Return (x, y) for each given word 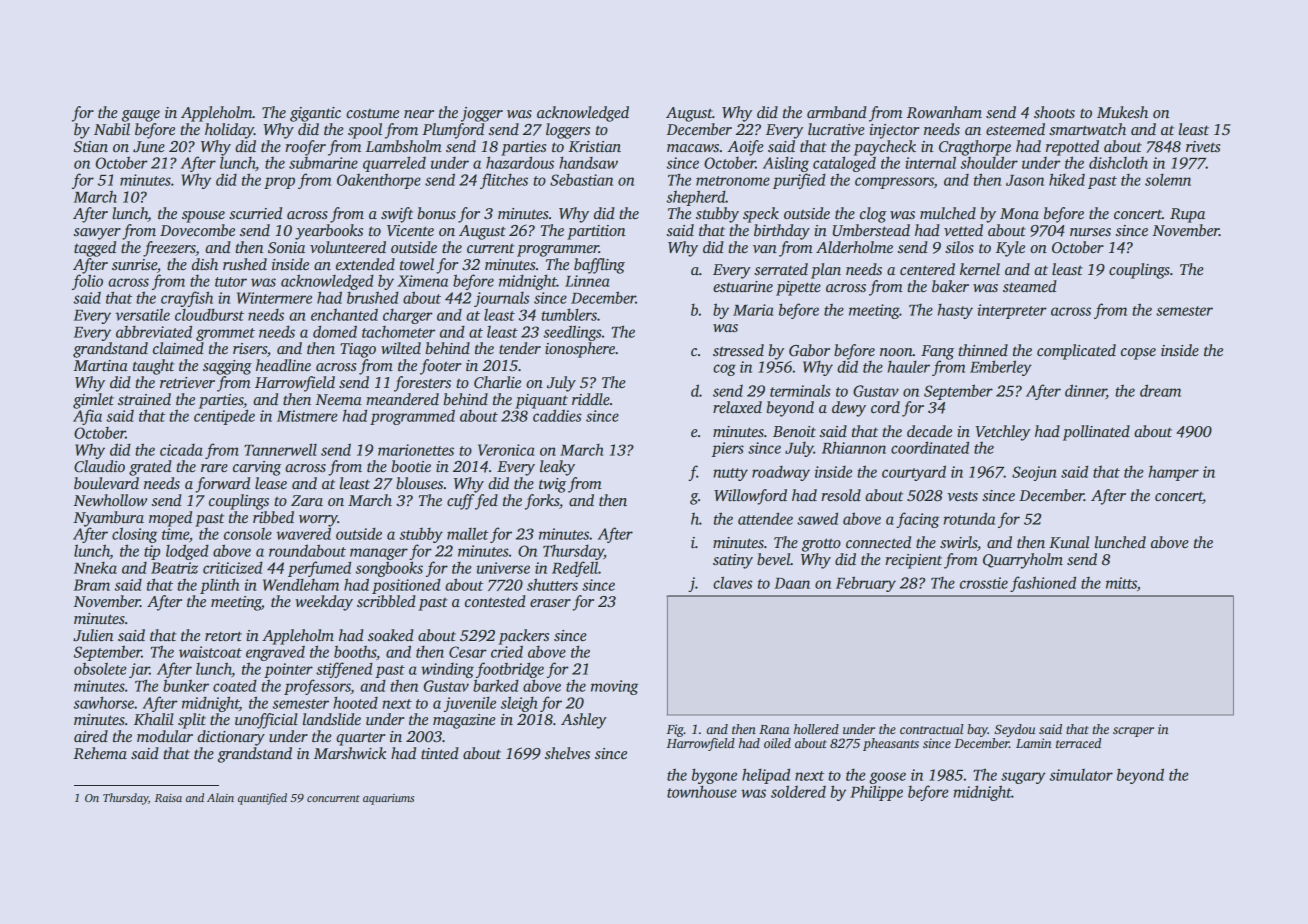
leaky (557, 468)
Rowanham (944, 112)
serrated (781, 269)
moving (614, 687)
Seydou (1014, 730)
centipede (224, 417)
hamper (1174, 473)
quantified (262, 799)
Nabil (112, 129)
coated (235, 685)
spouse (203, 217)
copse (1138, 354)
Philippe (876, 793)
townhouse (702, 791)
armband (837, 112)
